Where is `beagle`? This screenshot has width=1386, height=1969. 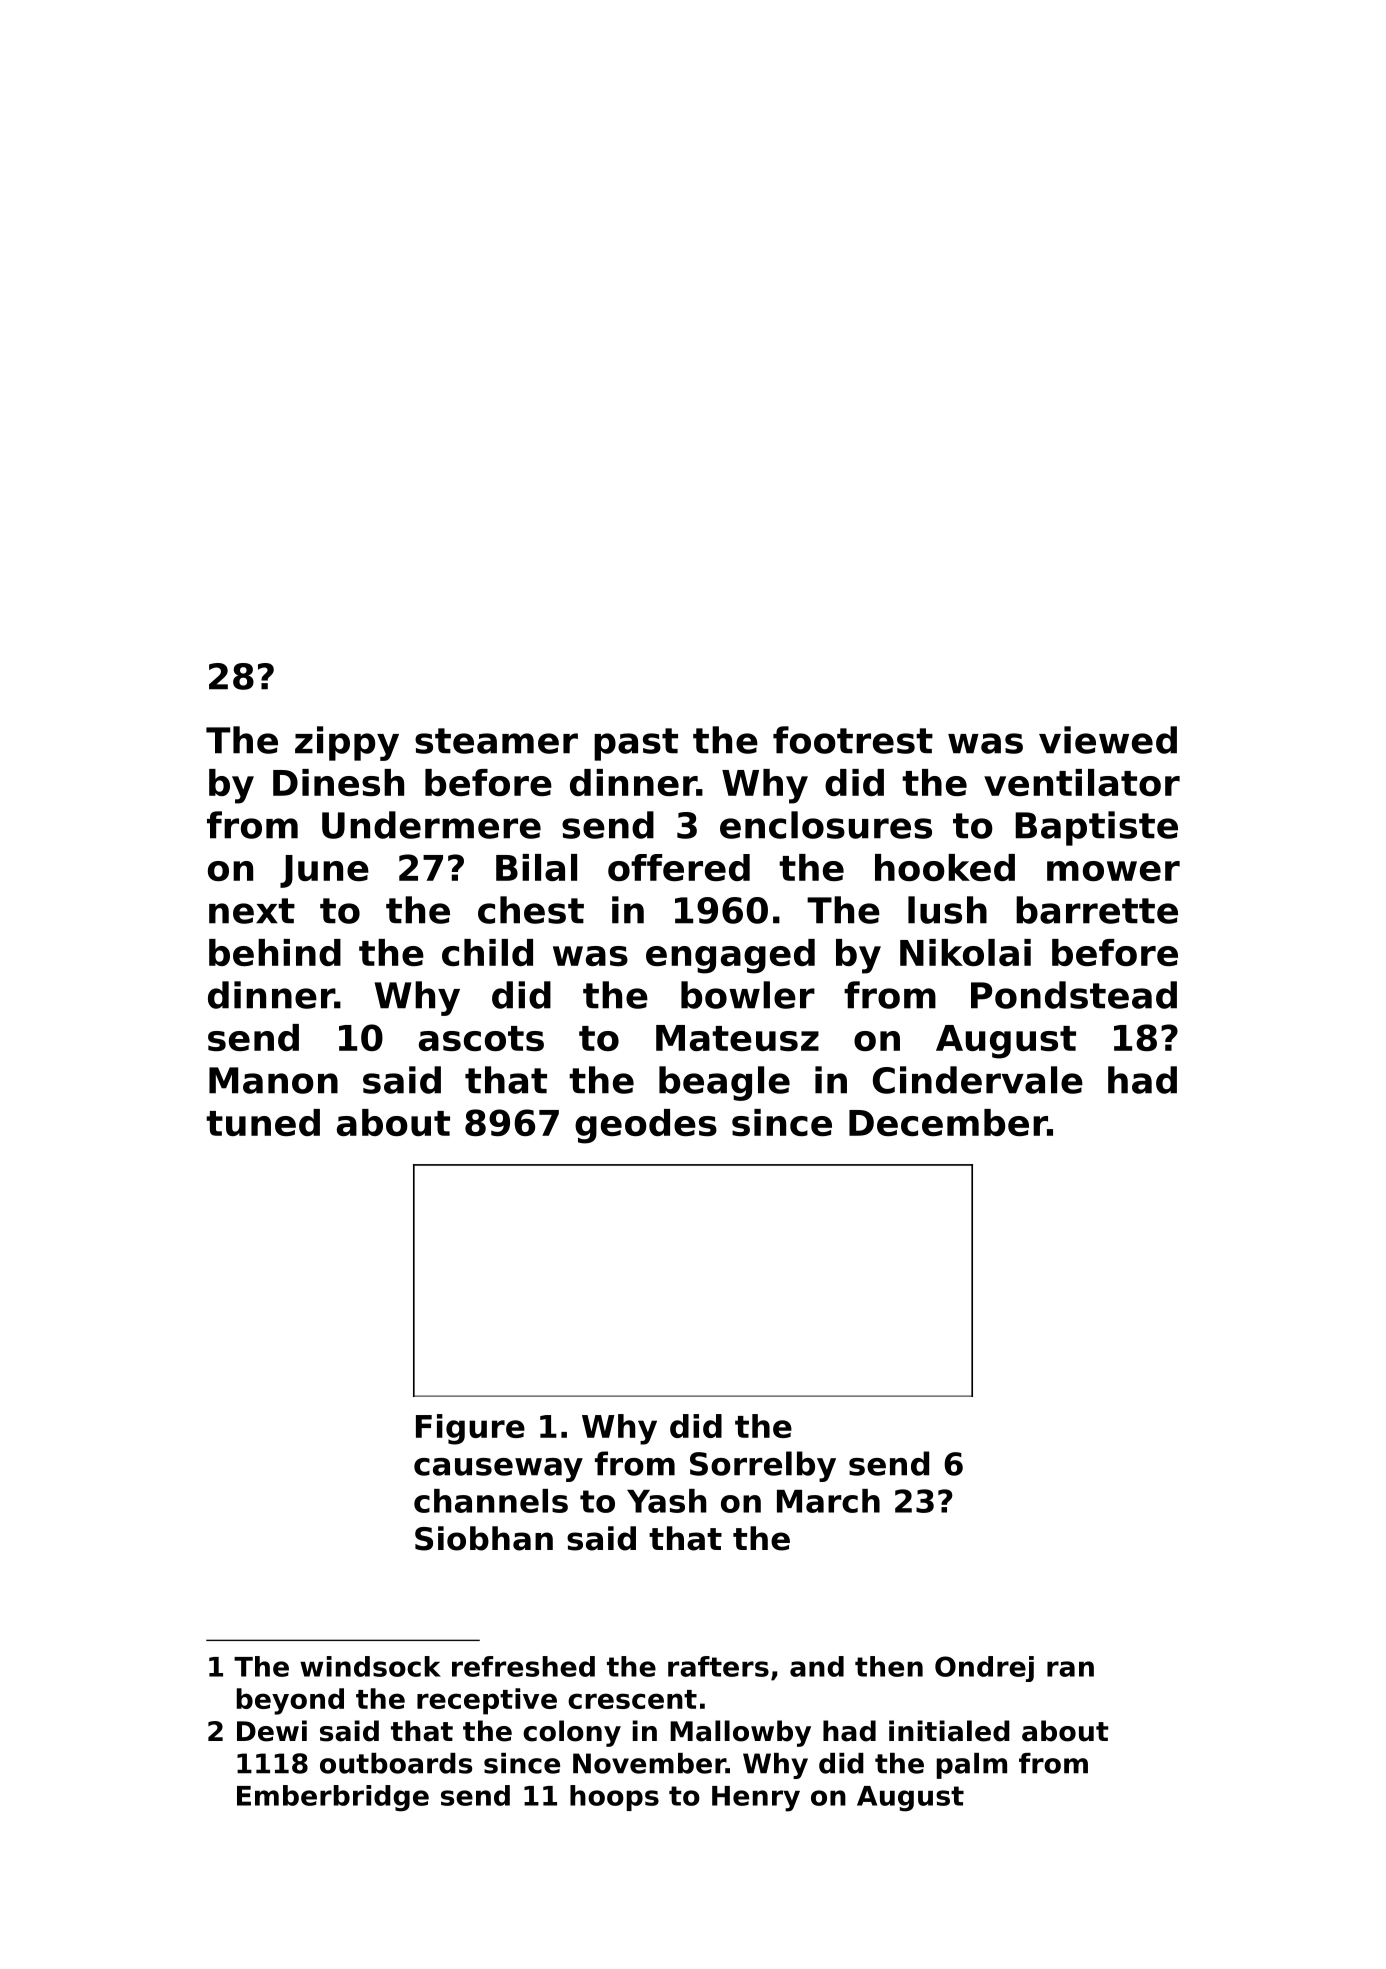
beagle is located at coordinates (724, 1083).
